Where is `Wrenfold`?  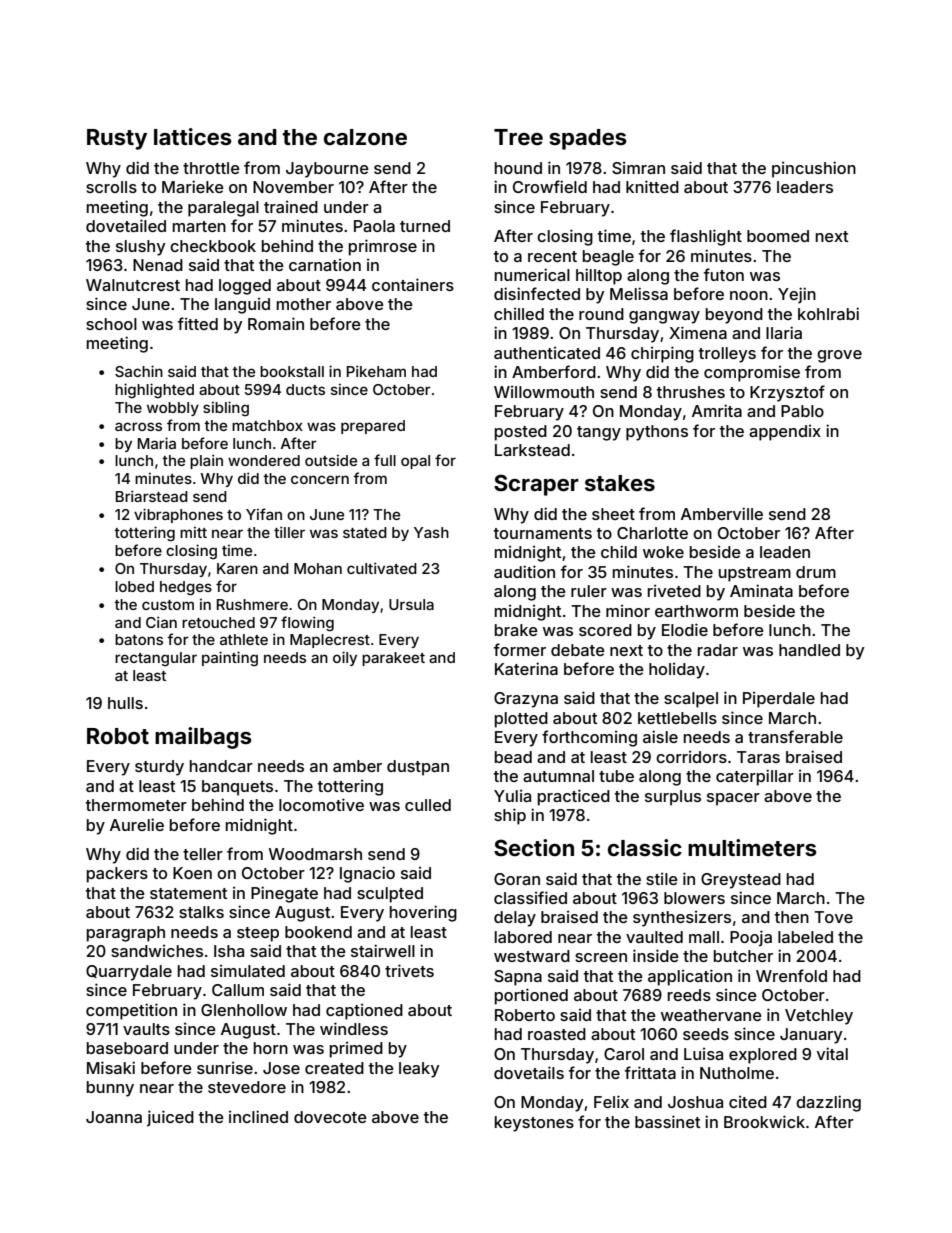 Wrenfold is located at coordinates (791, 975).
